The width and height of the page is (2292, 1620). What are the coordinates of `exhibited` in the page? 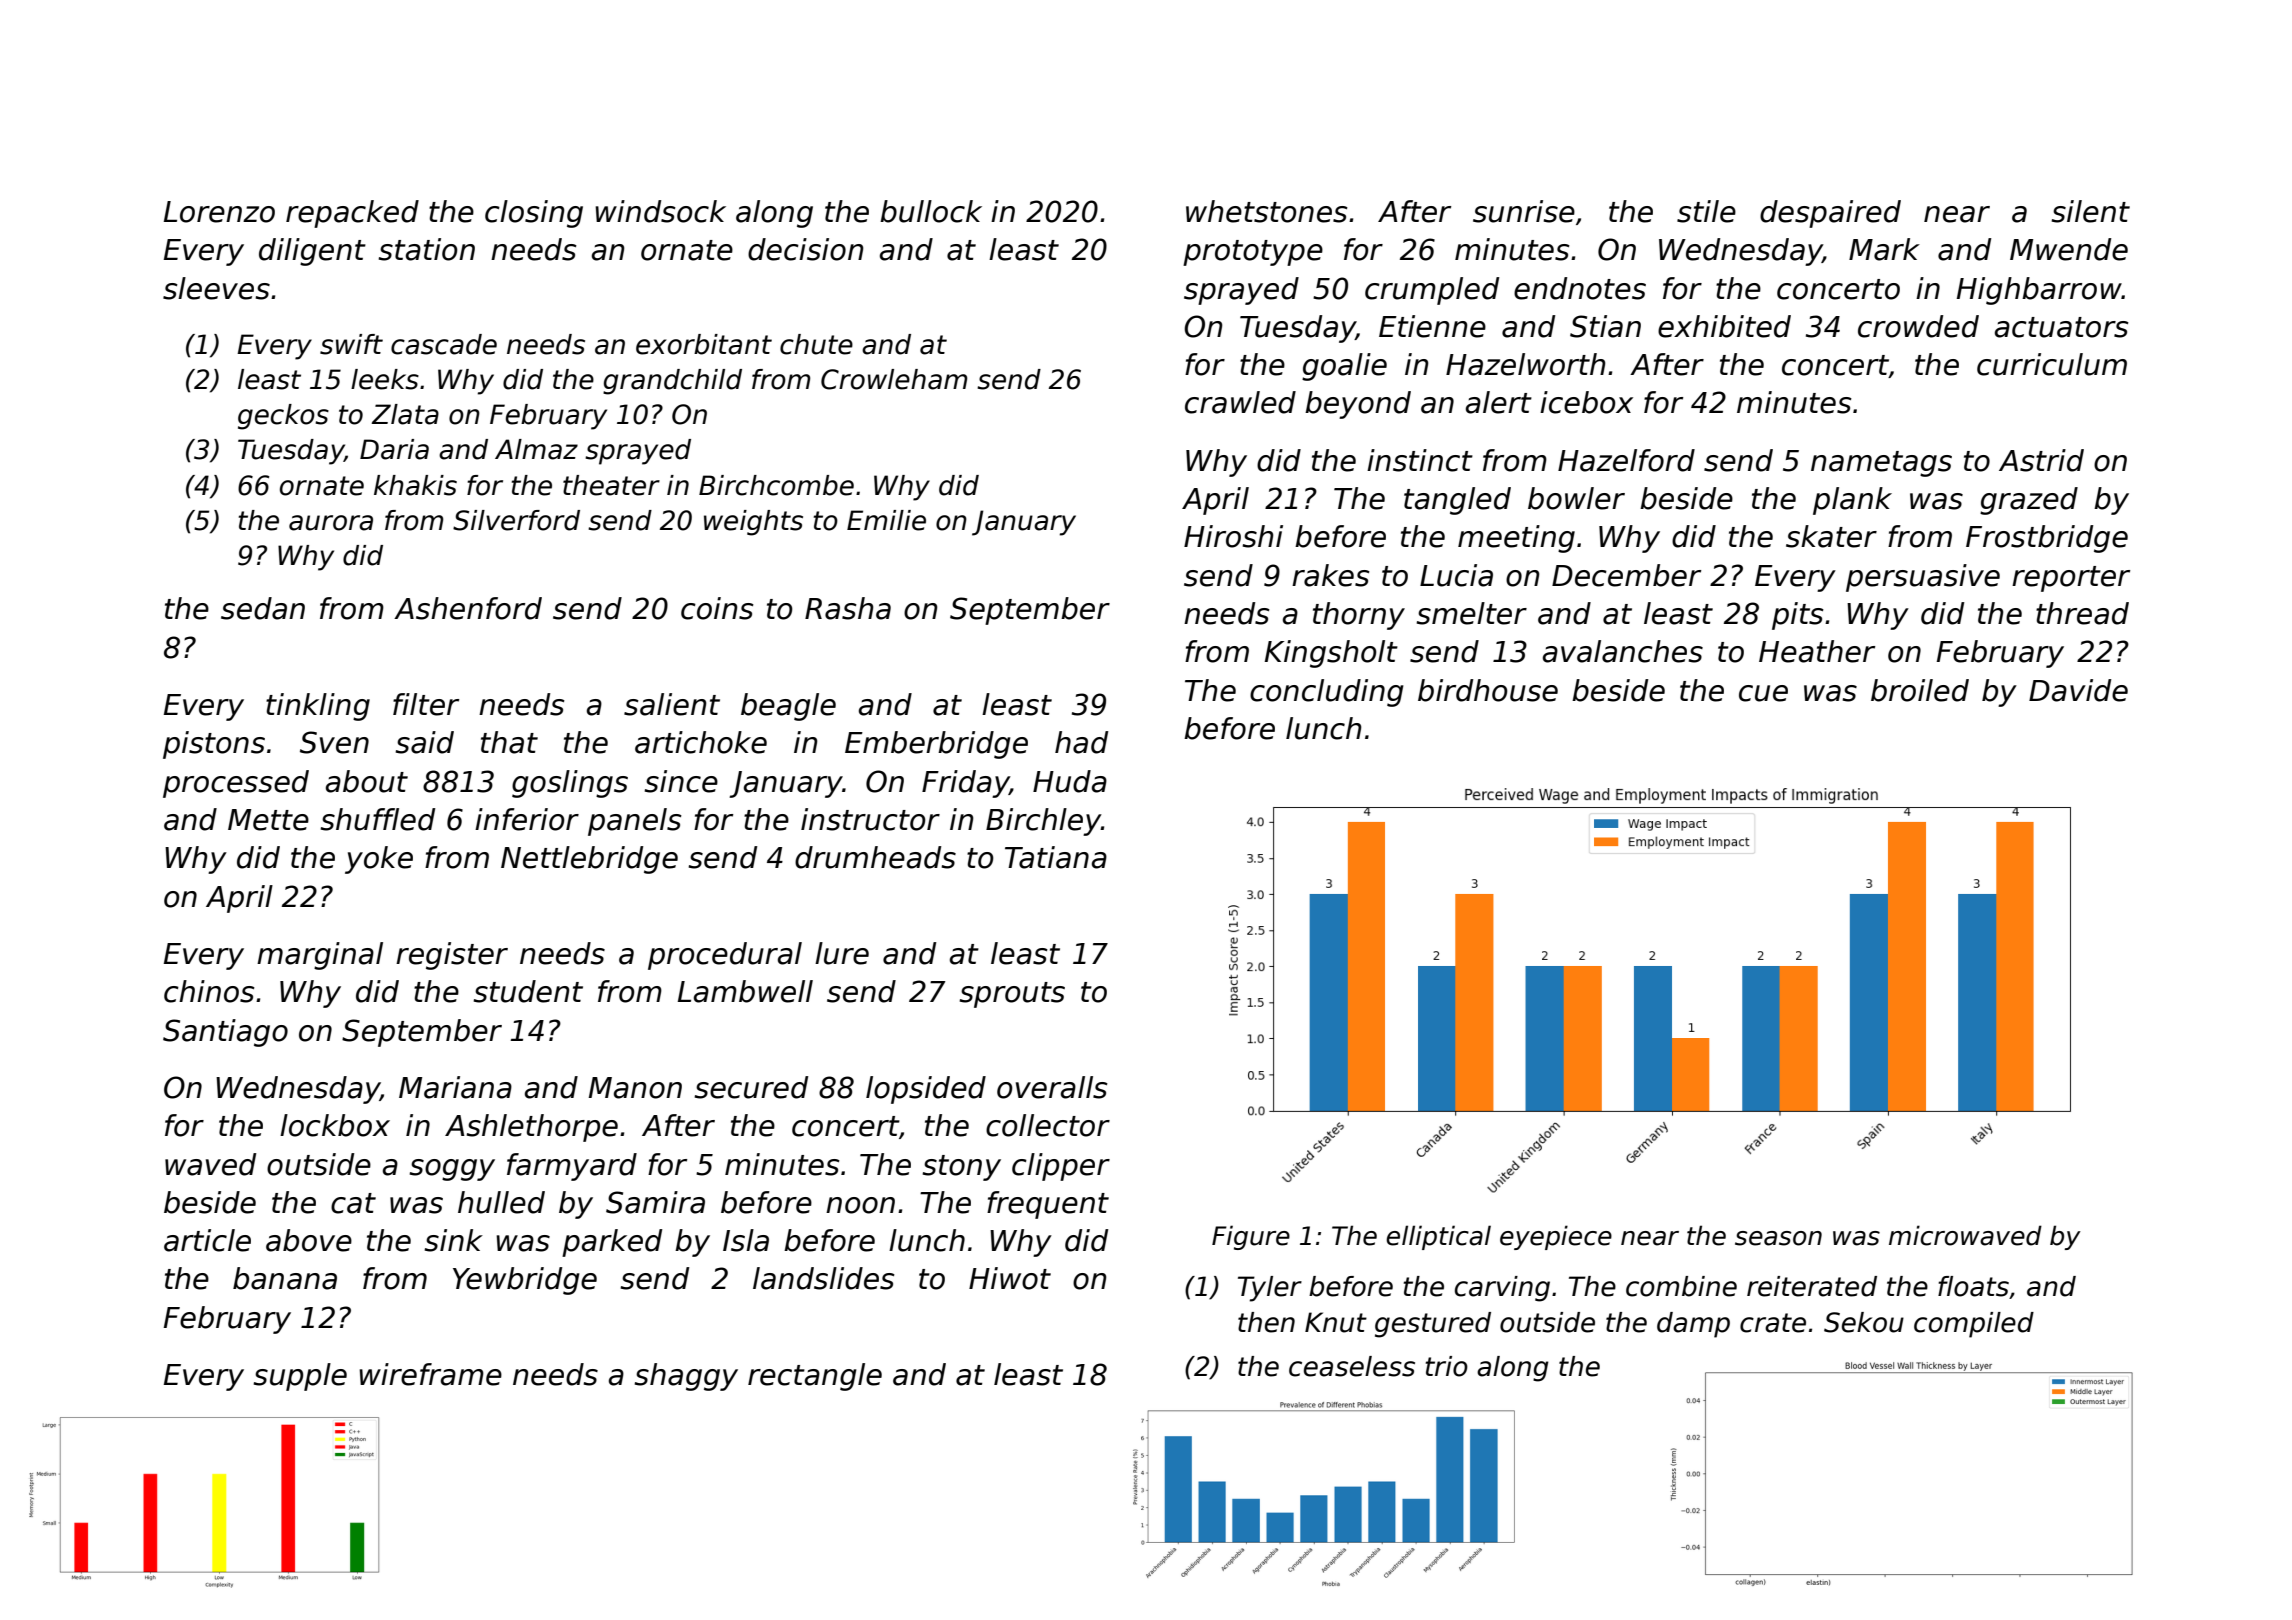 It's located at (1724, 326).
